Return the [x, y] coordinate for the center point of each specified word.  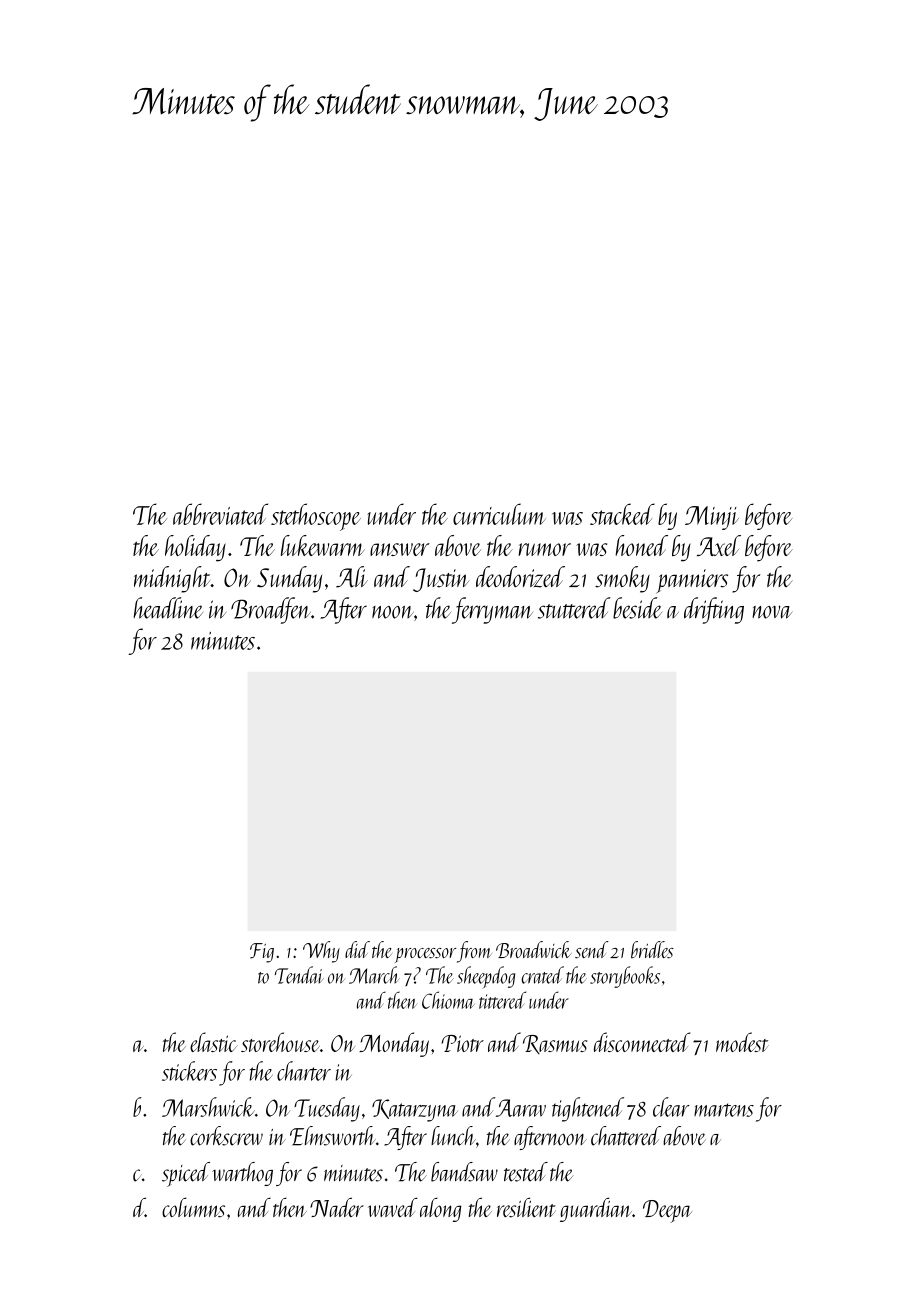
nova [772, 612]
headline [168, 608]
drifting [714, 610]
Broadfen [271, 610]
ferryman [492, 610]
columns [193, 1208]
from [474, 952]
